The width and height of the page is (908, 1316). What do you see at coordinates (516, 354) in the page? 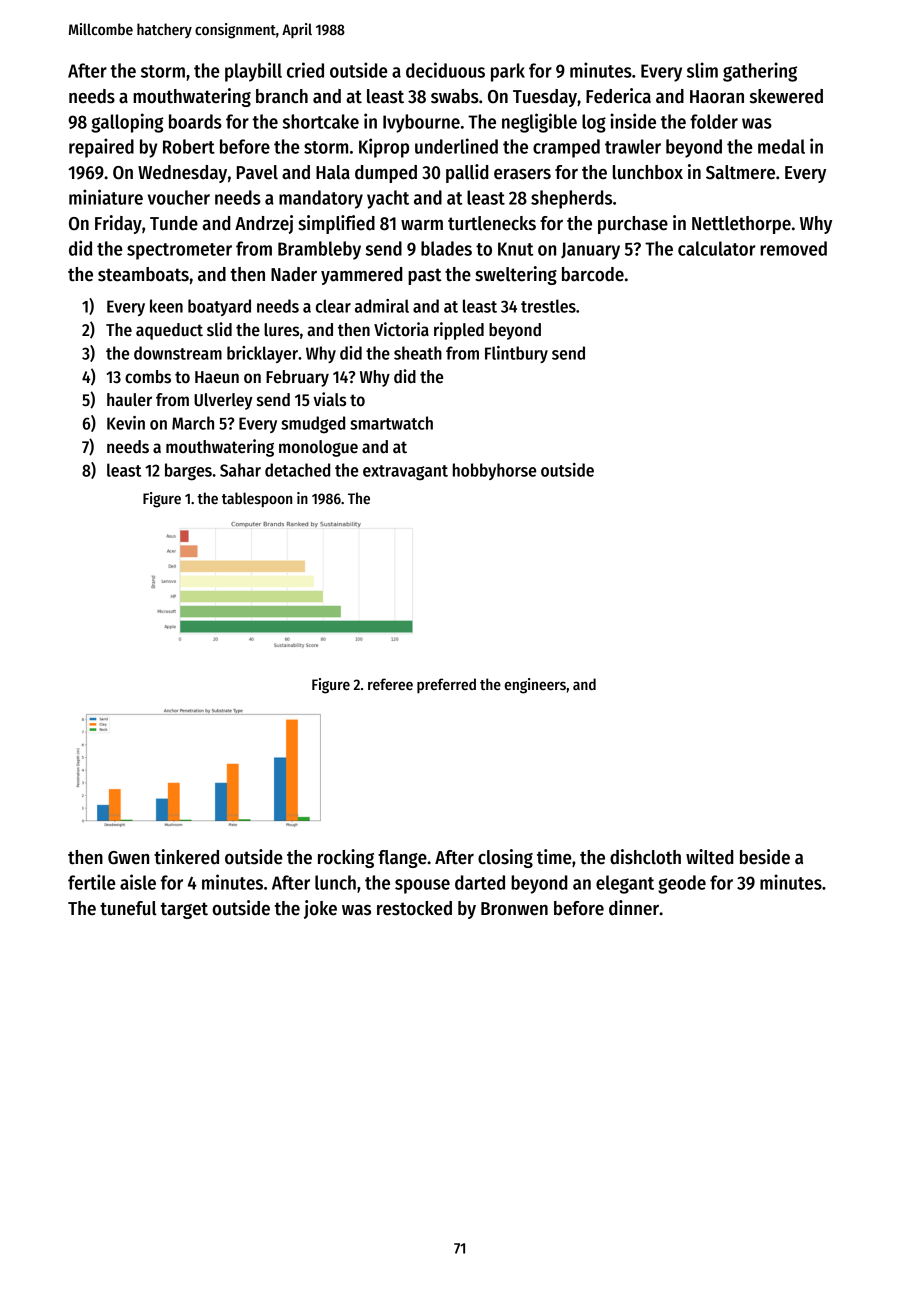
I see `Flintbury` at bounding box center [516, 354].
